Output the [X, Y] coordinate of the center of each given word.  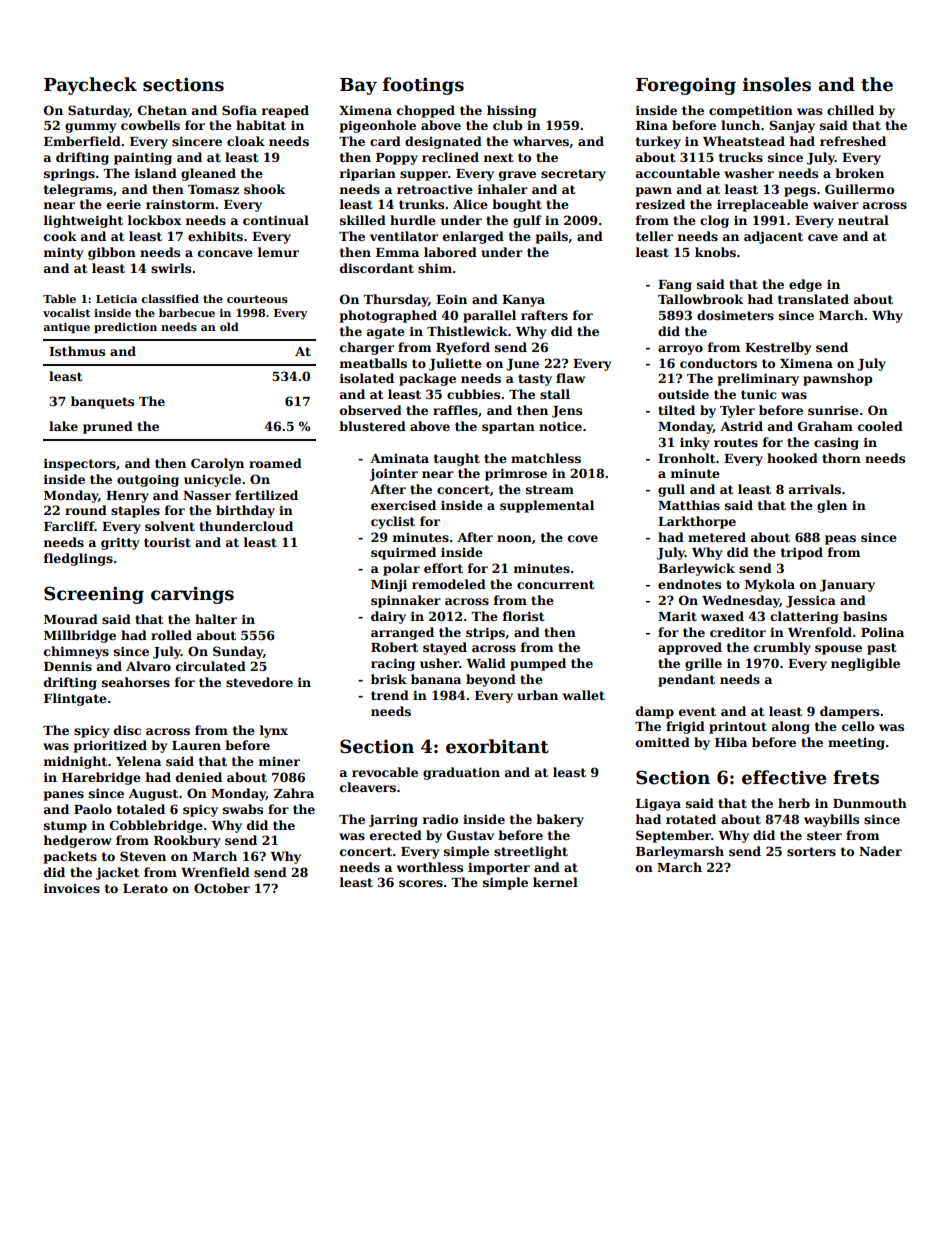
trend [390, 695]
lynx [274, 731]
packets [70, 857]
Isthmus [77, 351]
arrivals [815, 489]
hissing [511, 111]
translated [813, 299]
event [697, 711]
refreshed [853, 141]
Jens [567, 412]
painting [143, 158]
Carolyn [217, 464]
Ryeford [463, 348]
